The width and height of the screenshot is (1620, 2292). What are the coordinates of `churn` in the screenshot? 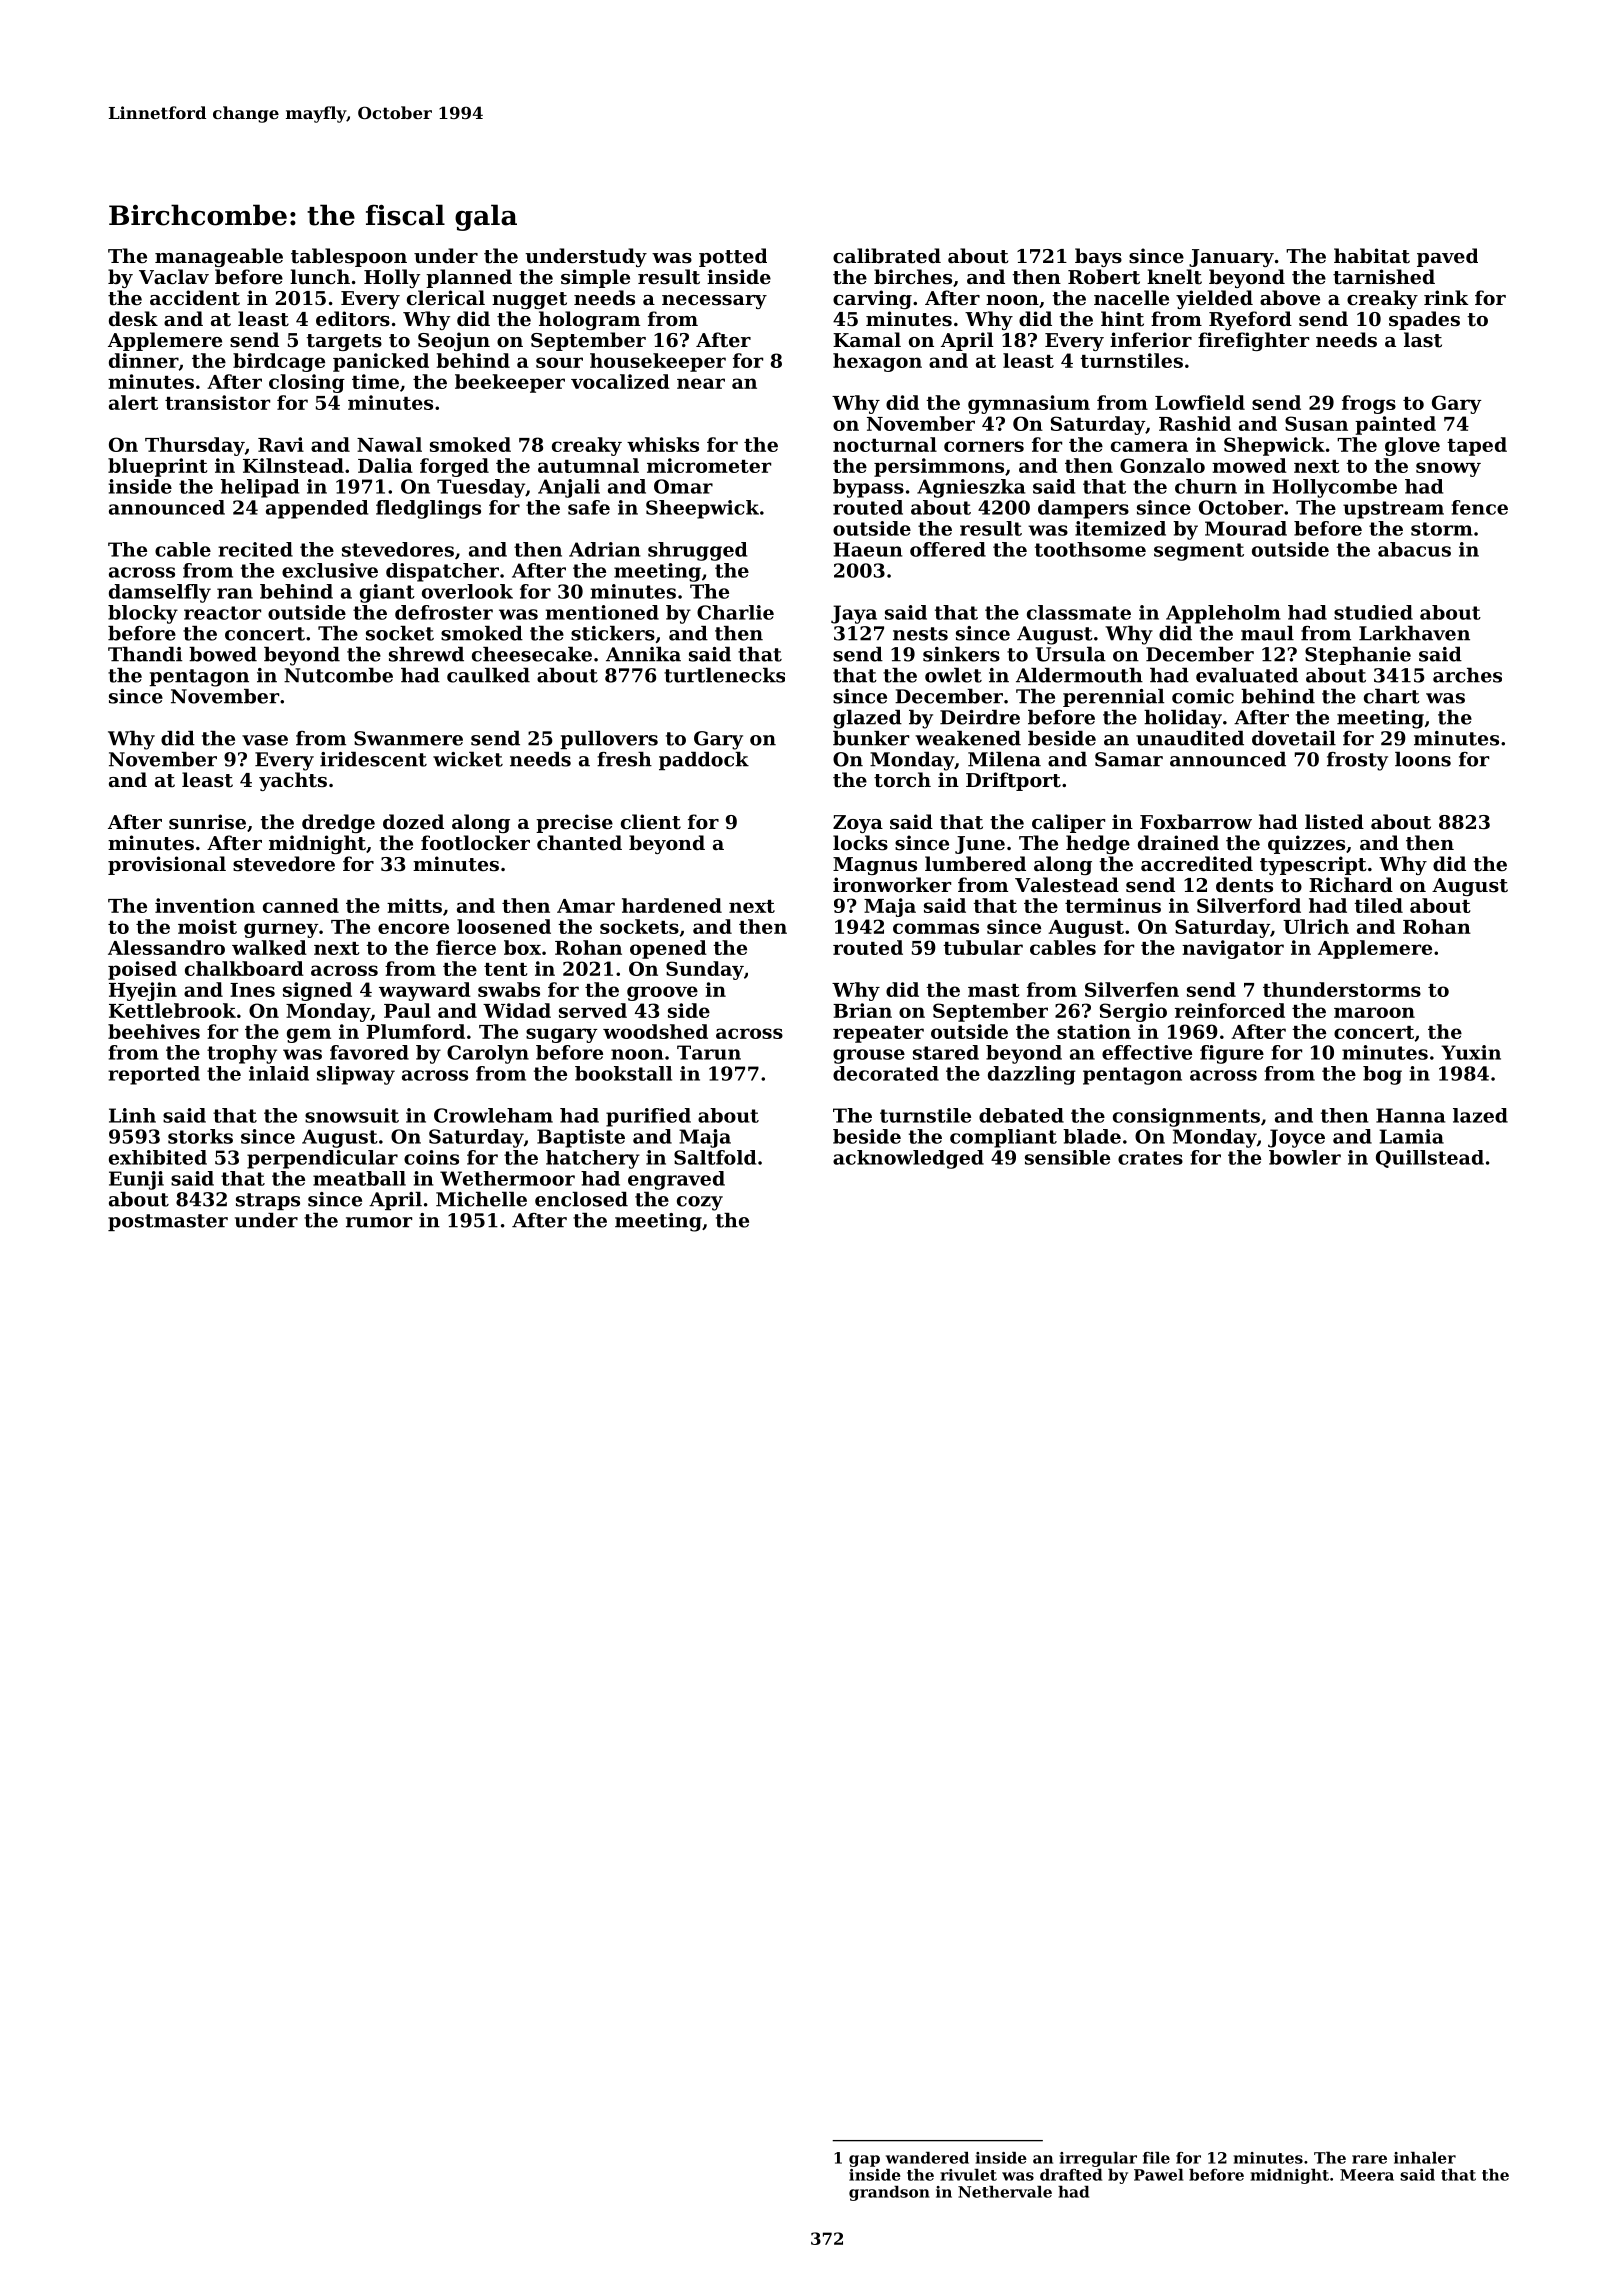 It's located at (1206, 486).
